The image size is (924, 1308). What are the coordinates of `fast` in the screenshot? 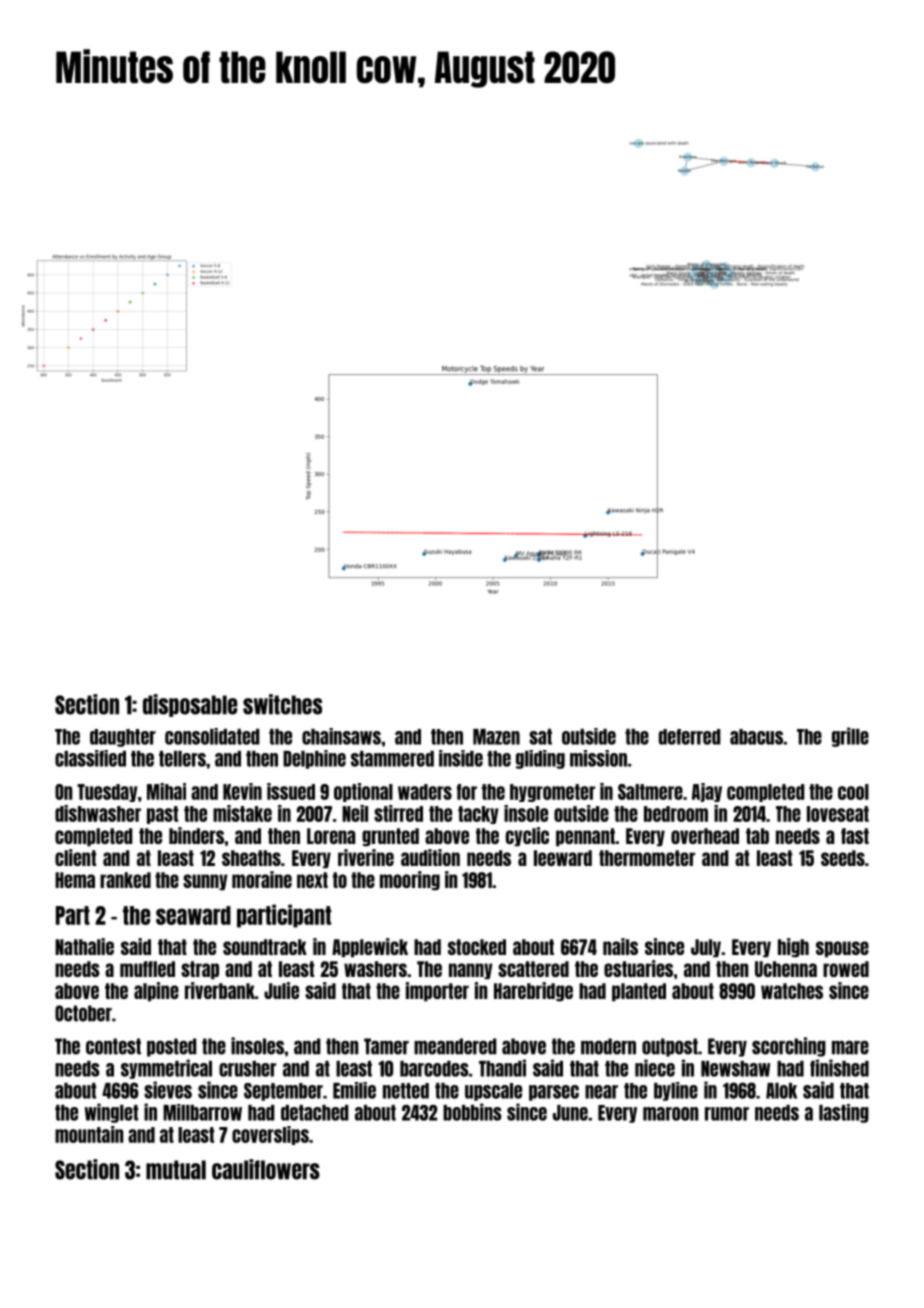 It's located at (855, 836).
